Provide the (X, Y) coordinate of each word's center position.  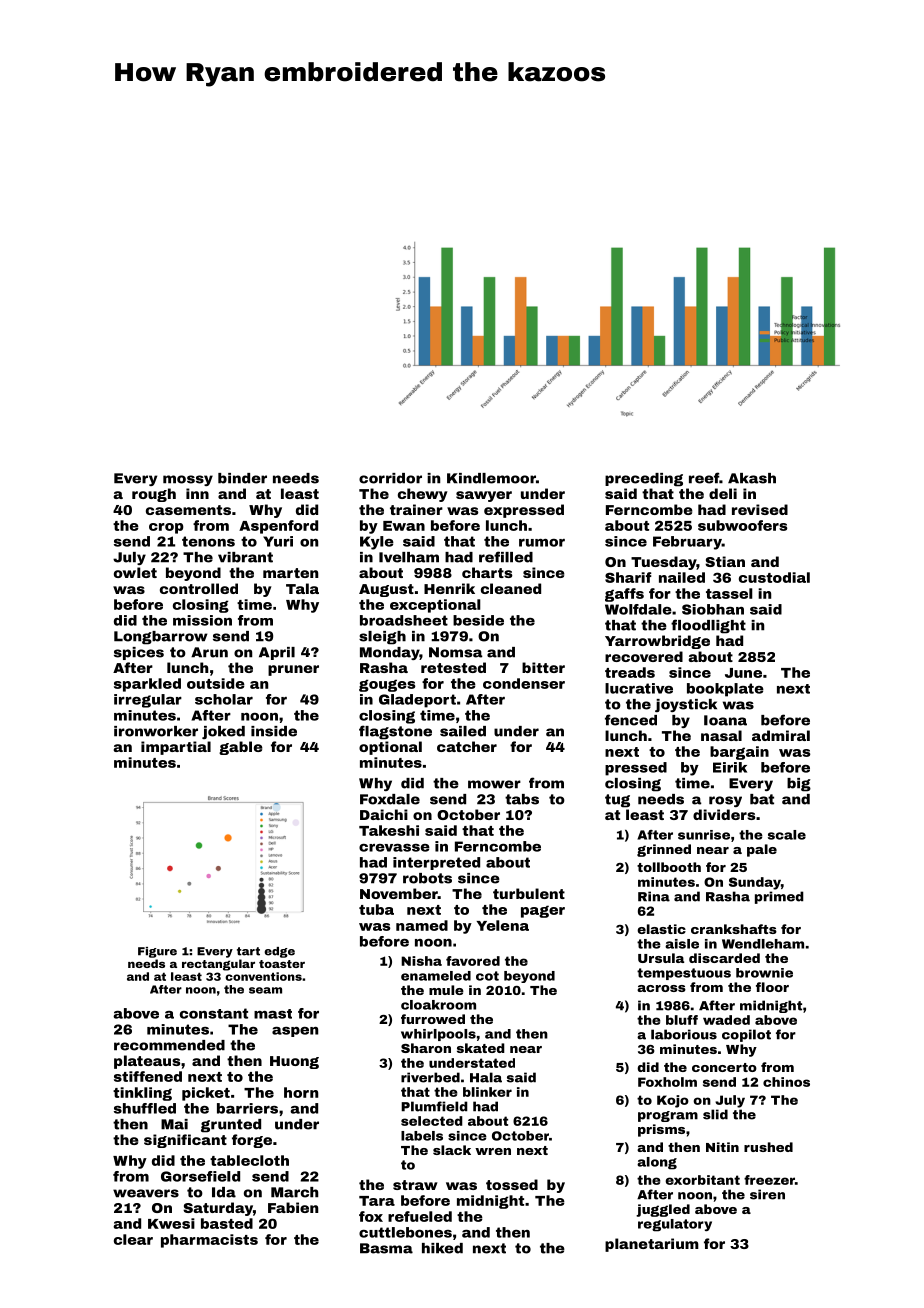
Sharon (426, 1048)
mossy (188, 480)
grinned (664, 850)
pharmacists (209, 1241)
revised (760, 509)
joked (223, 732)
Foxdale (390, 799)
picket (206, 1094)
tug (617, 801)
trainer (416, 509)
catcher (467, 746)
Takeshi (389, 830)
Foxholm (667, 1082)
